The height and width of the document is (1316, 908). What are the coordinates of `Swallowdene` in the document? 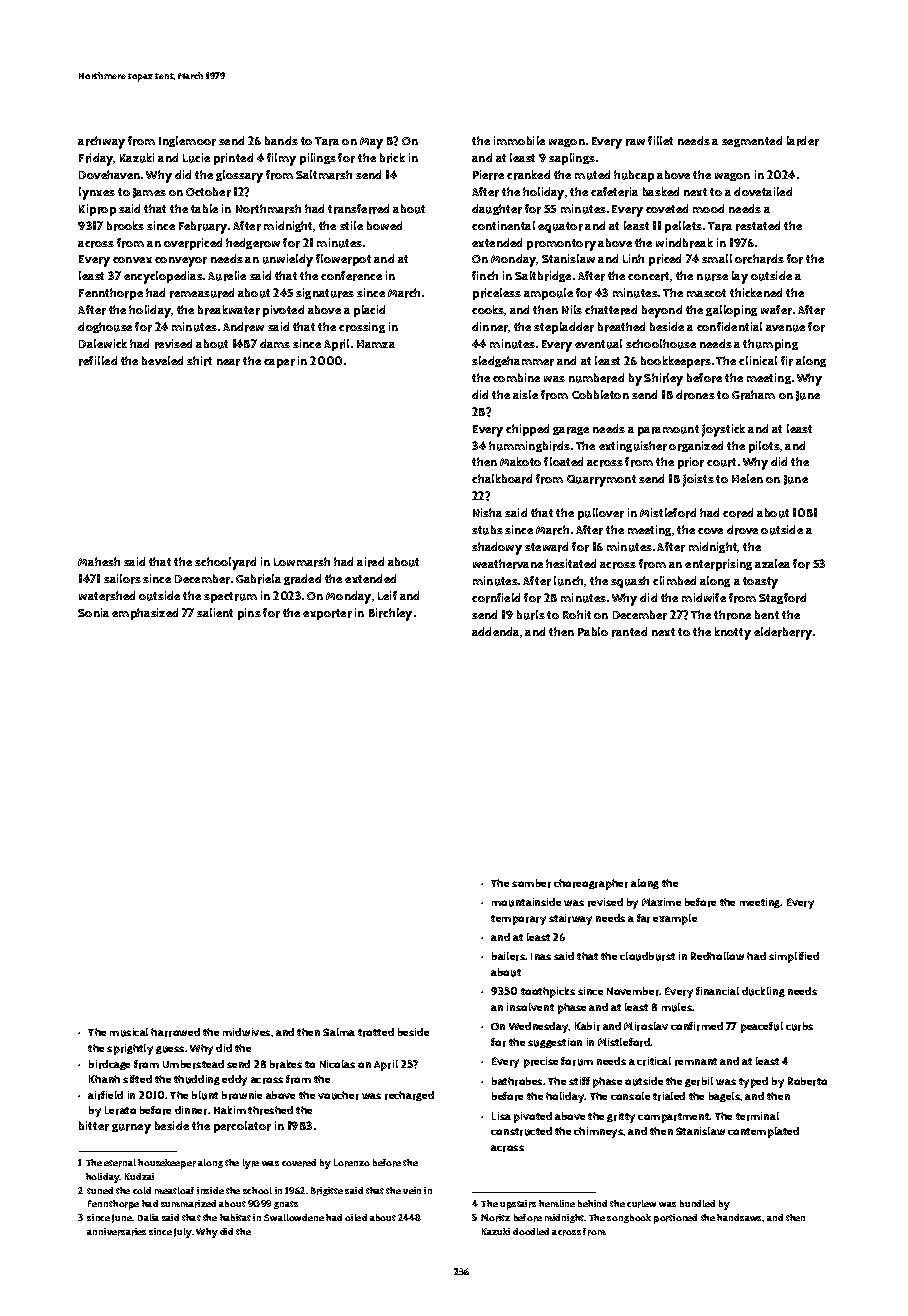 It's located at (294, 1217).
